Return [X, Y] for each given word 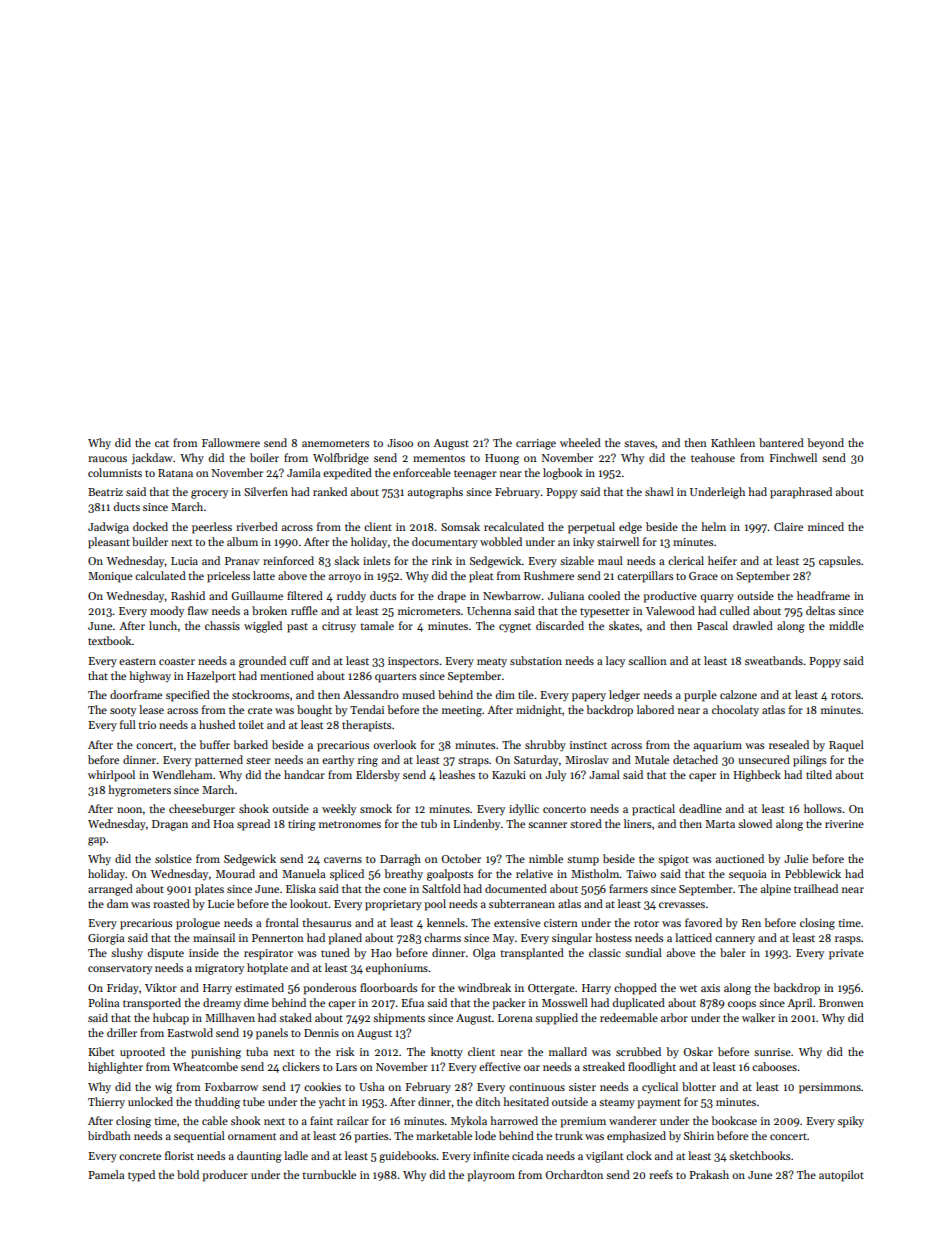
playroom [491, 1176]
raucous [107, 459]
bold [188, 1174]
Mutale [652, 759]
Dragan [170, 825]
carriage [536, 444]
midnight [539, 711]
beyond [825, 444]
